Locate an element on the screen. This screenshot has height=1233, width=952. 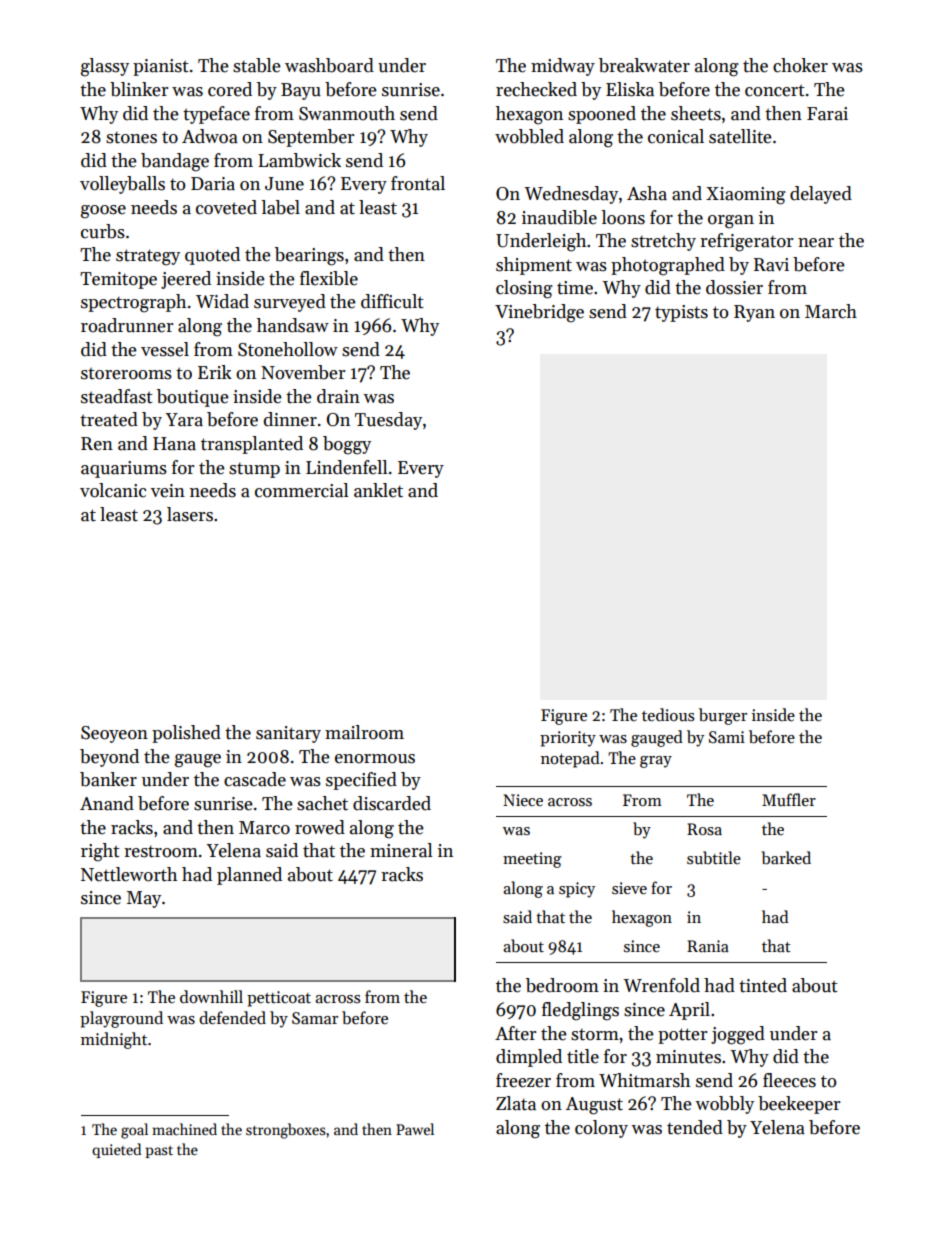
choker is located at coordinates (800, 65).
